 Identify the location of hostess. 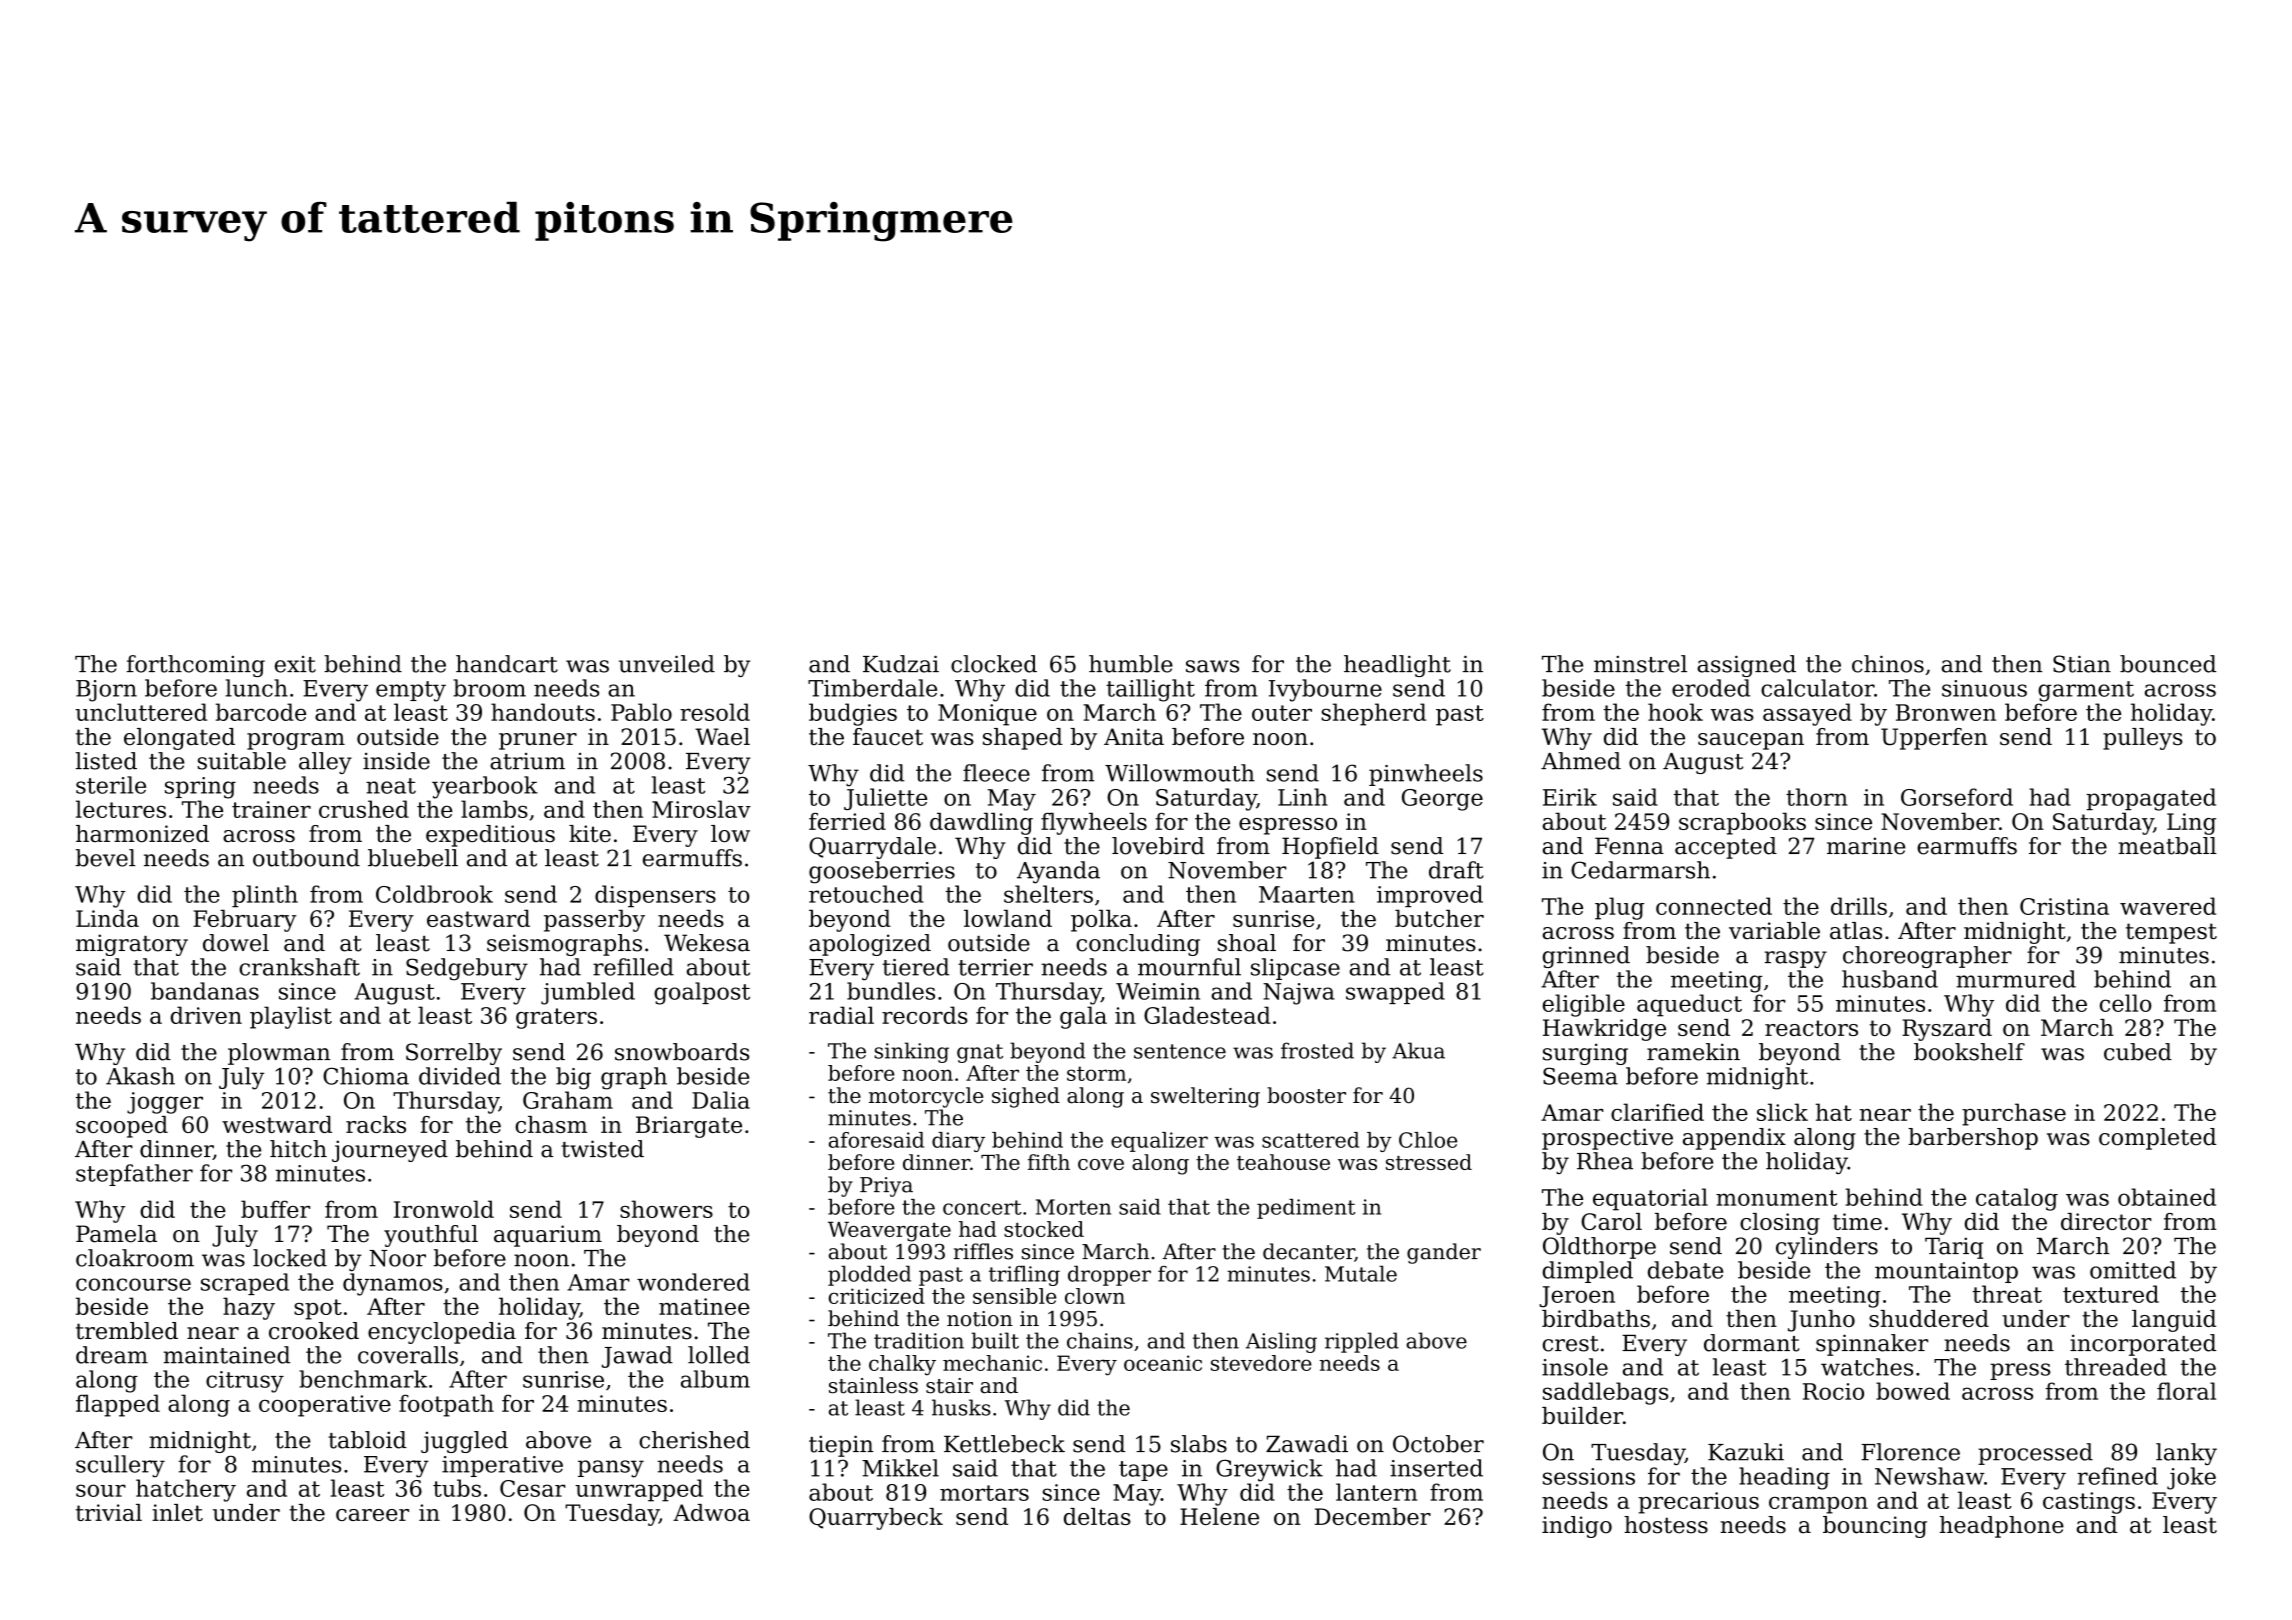
(1666, 1525).
